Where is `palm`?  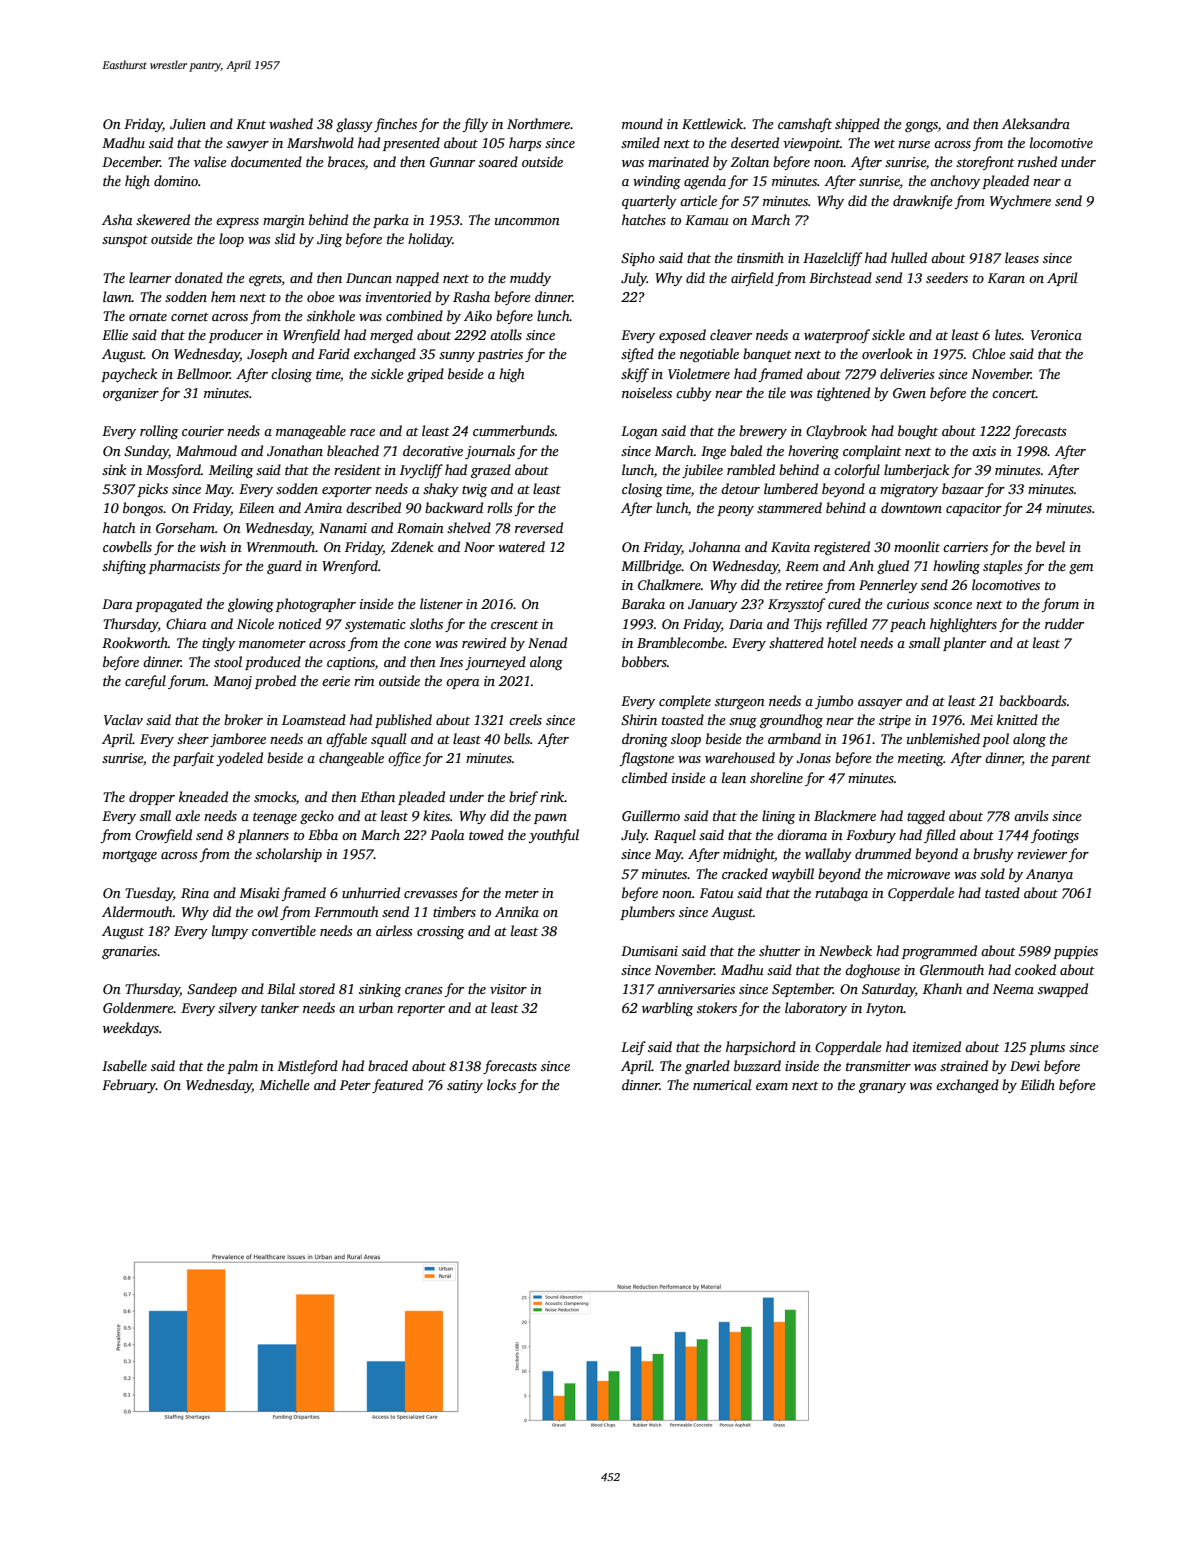
palm is located at coordinates (242, 1067).
